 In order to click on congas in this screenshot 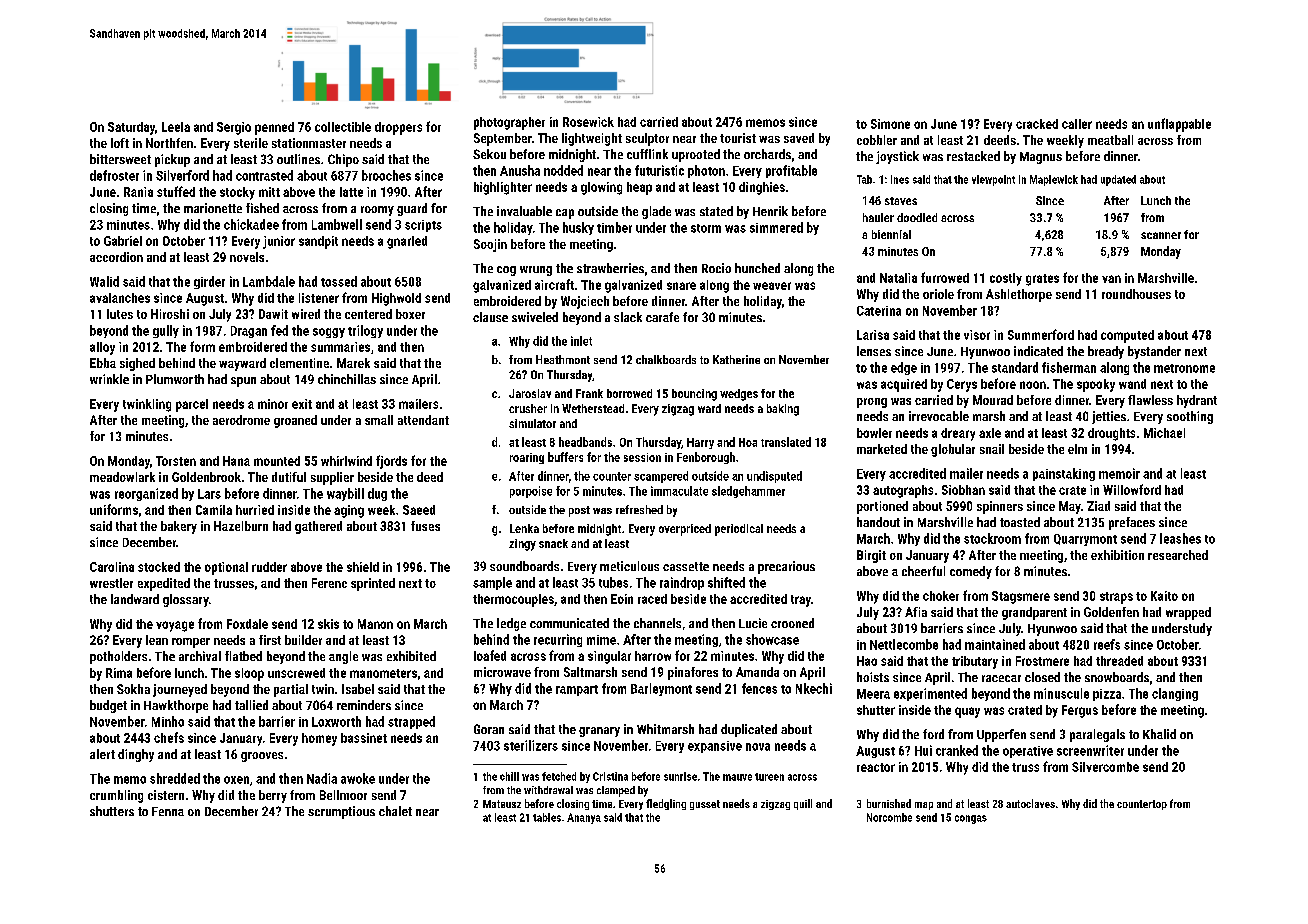, I will do `click(971, 819)`.
